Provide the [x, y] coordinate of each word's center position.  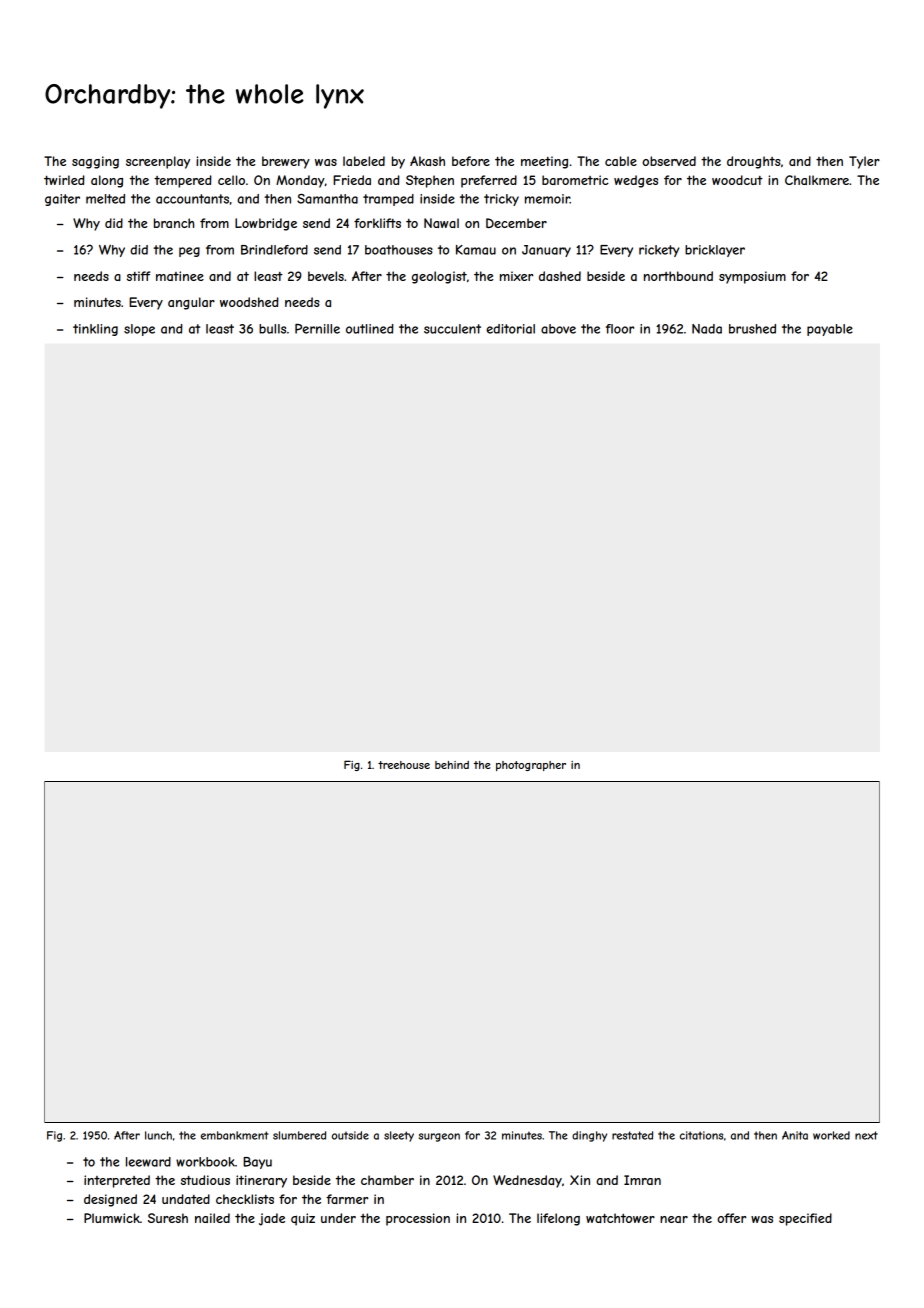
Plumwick [112, 1218]
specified [805, 1219]
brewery [286, 162]
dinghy [589, 1136]
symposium [752, 277]
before [471, 161]
